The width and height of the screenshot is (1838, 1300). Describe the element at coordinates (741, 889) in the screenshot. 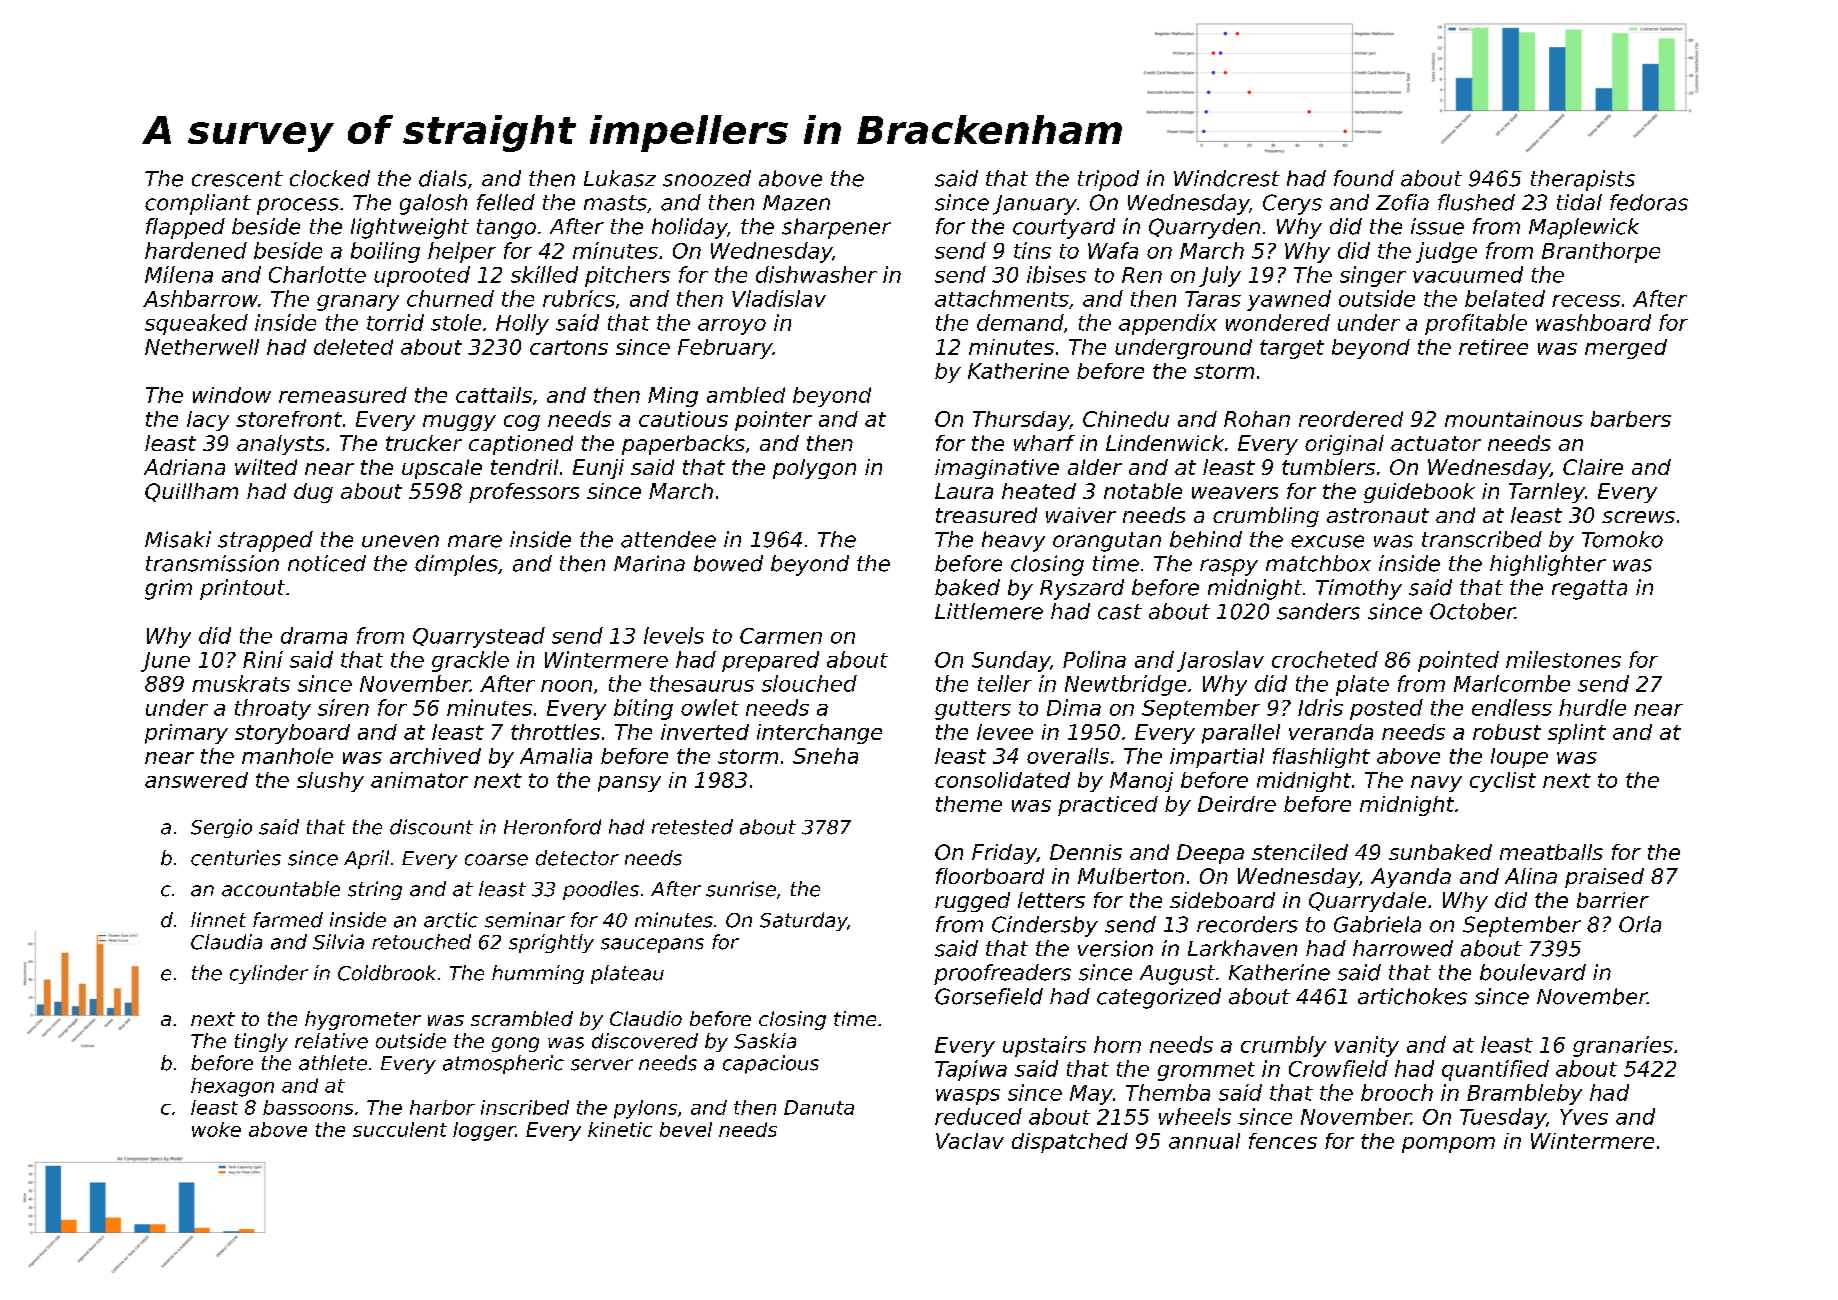

I see `sunrise` at that location.
